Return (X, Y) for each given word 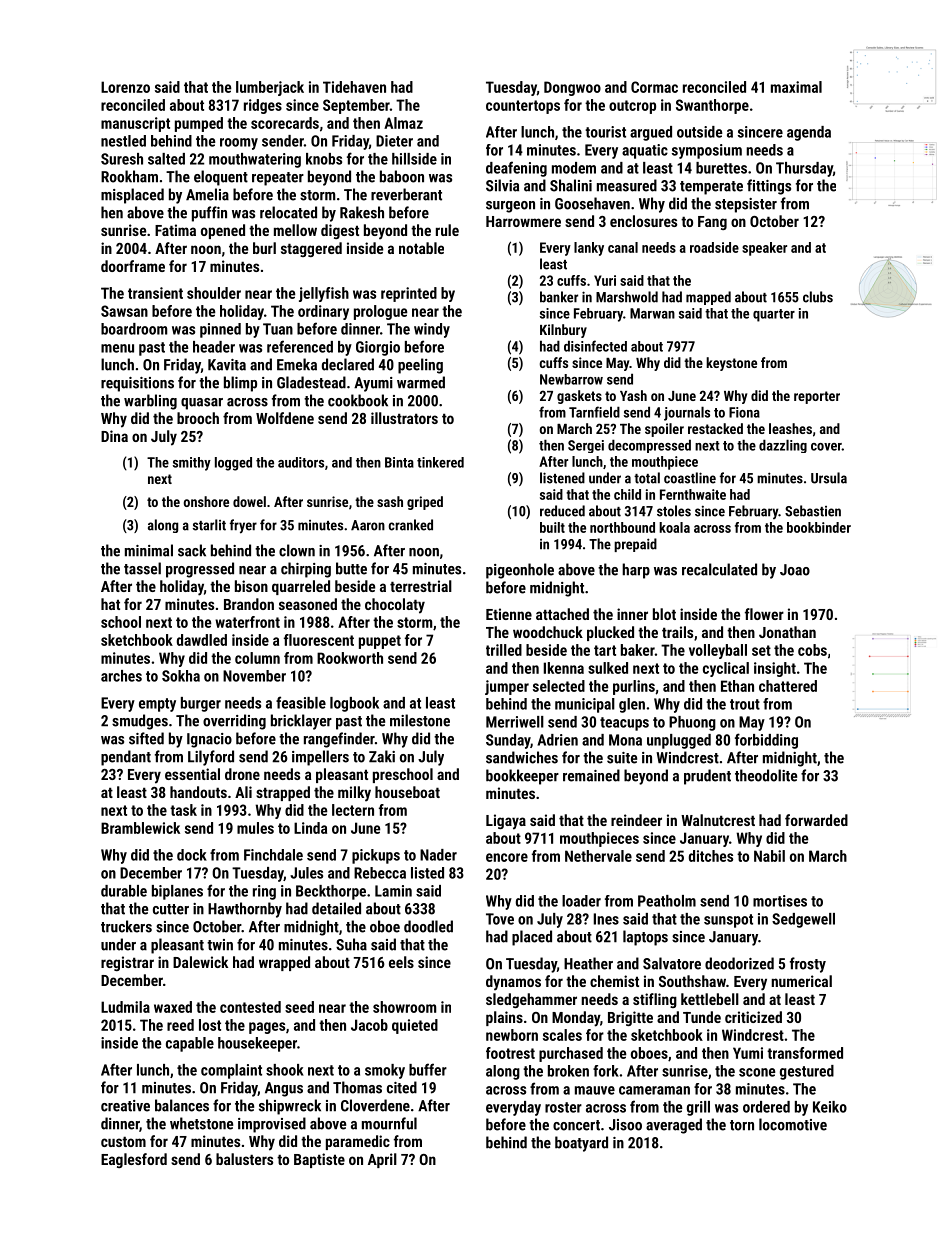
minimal (149, 550)
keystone (731, 364)
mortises (780, 901)
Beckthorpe (331, 892)
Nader (438, 855)
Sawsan (124, 311)
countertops (523, 107)
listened (562, 478)
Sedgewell (803, 920)
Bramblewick (140, 828)
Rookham (129, 176)
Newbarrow (571, 379)
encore (507, 857)
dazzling (783, 446)
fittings (769, 187)
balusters (244, 1159)
